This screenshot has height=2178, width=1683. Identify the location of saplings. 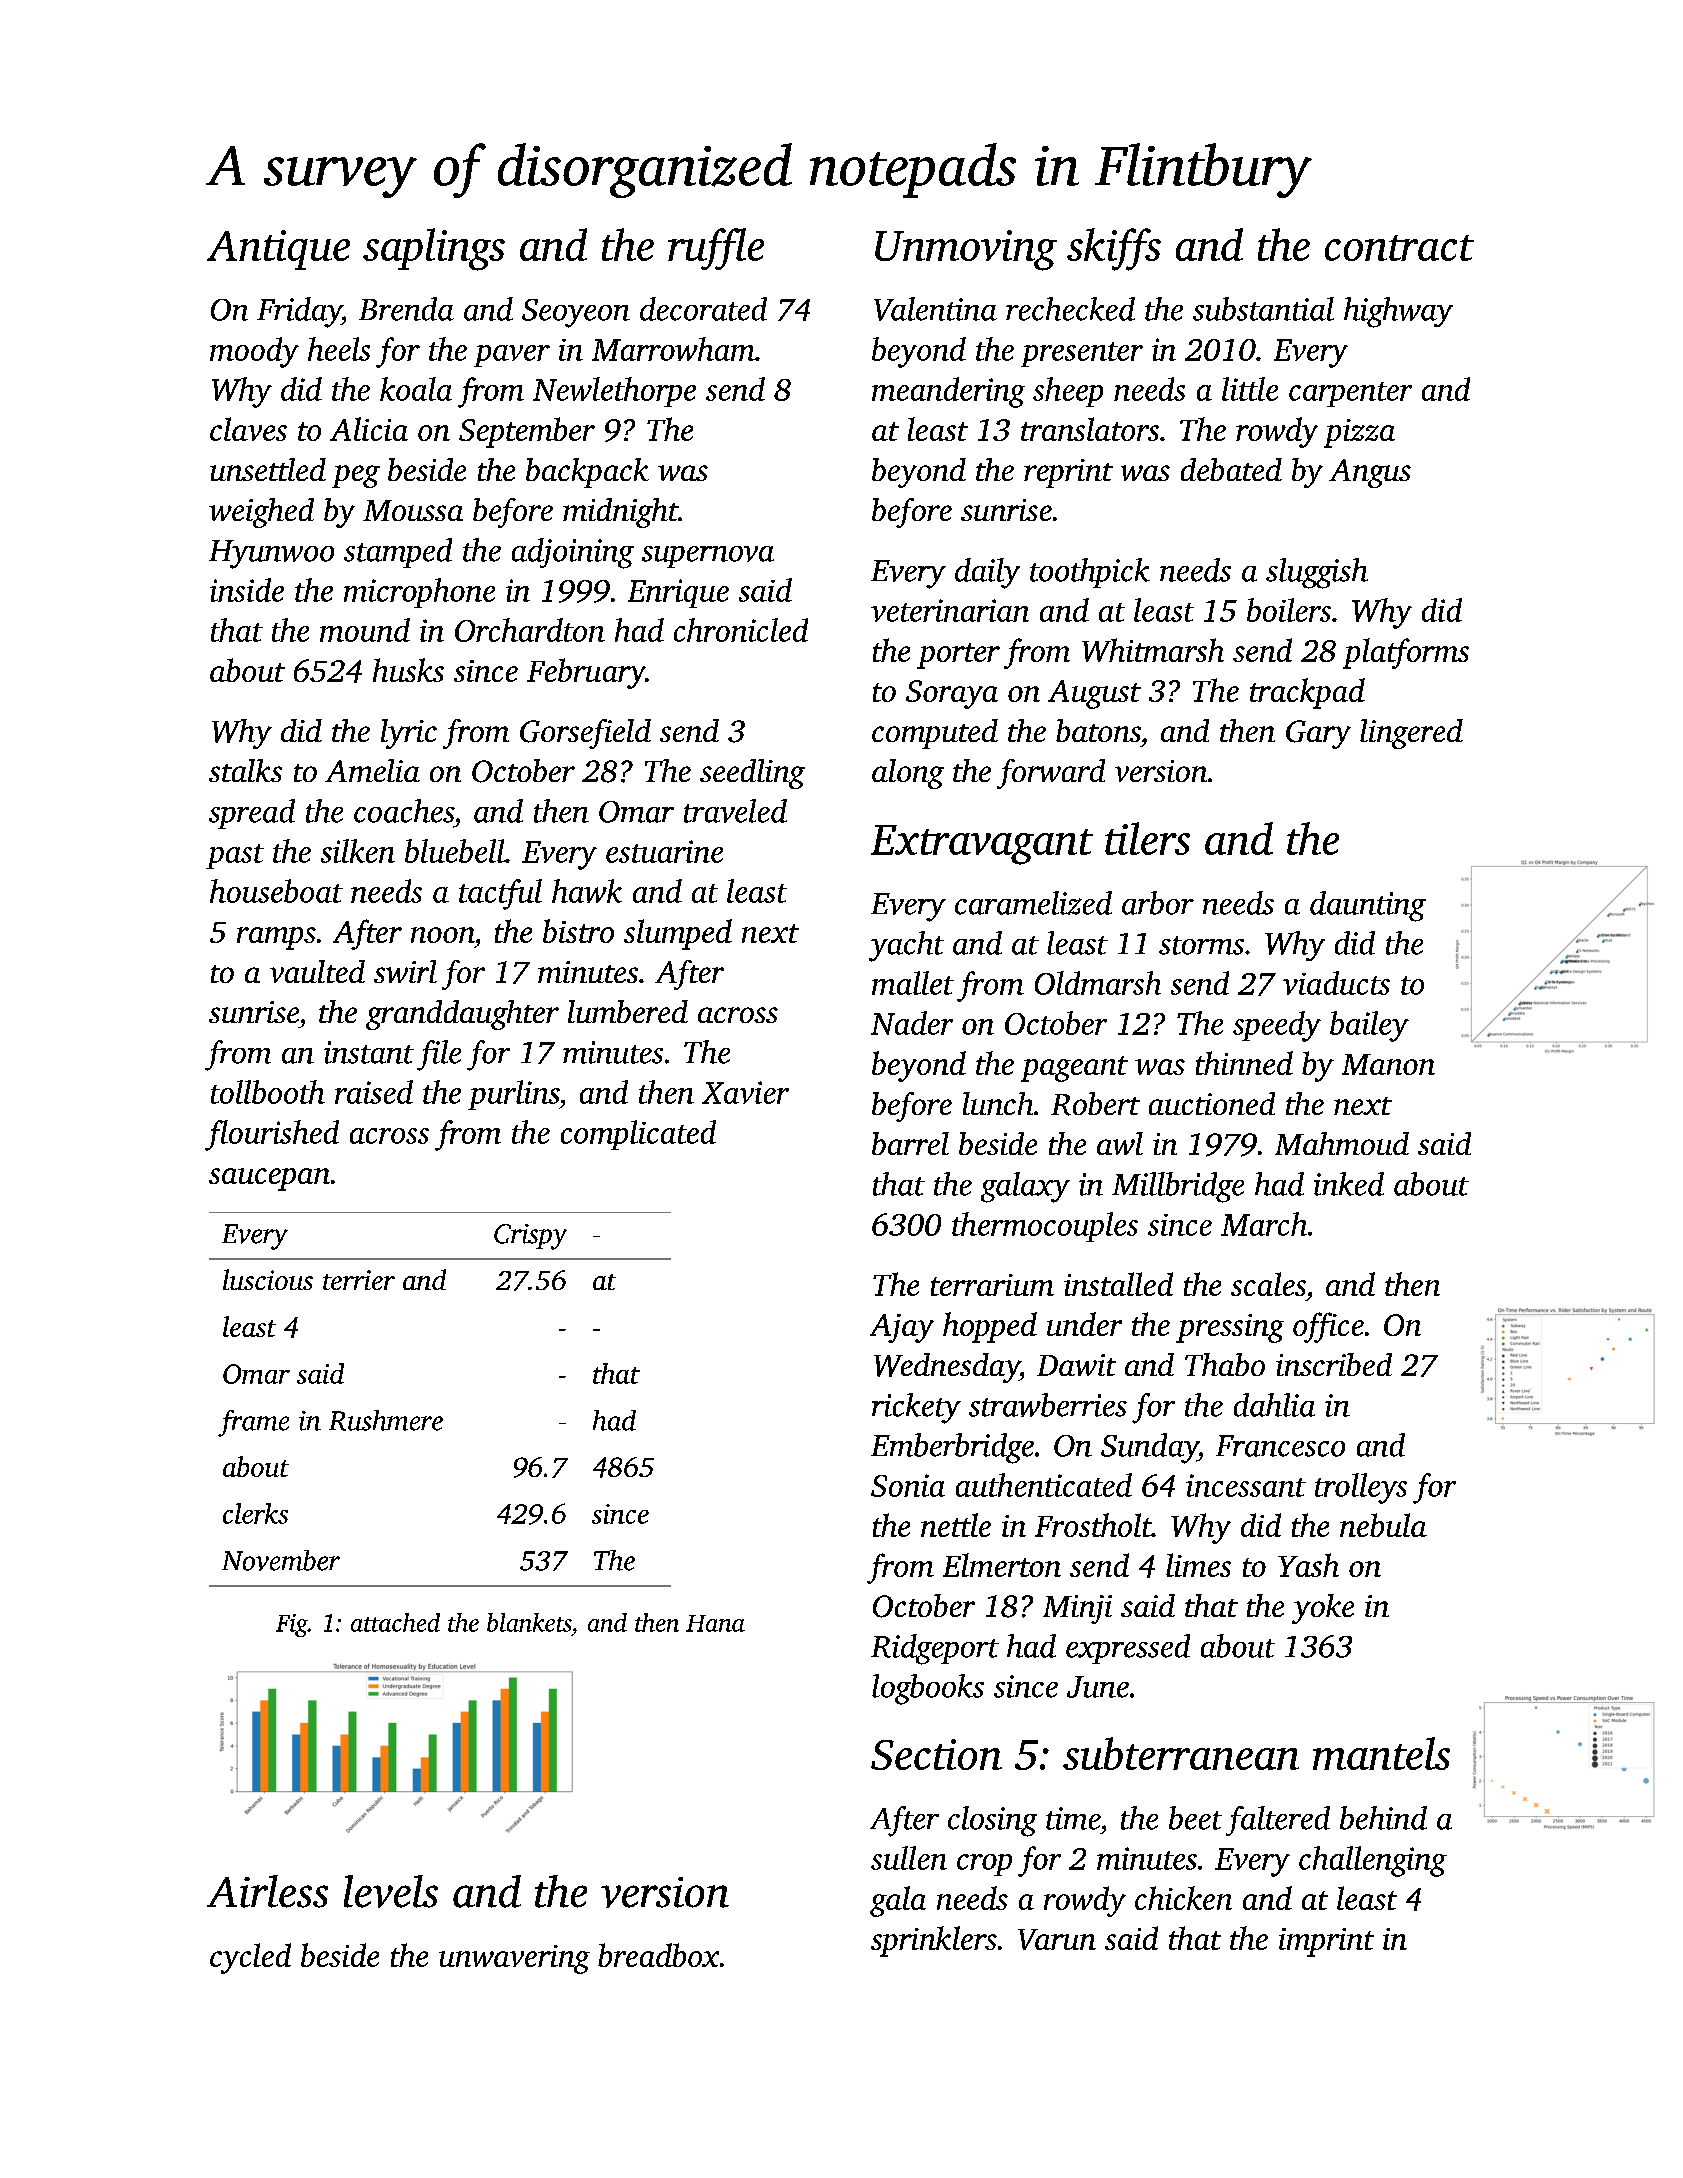
(434, 249).
